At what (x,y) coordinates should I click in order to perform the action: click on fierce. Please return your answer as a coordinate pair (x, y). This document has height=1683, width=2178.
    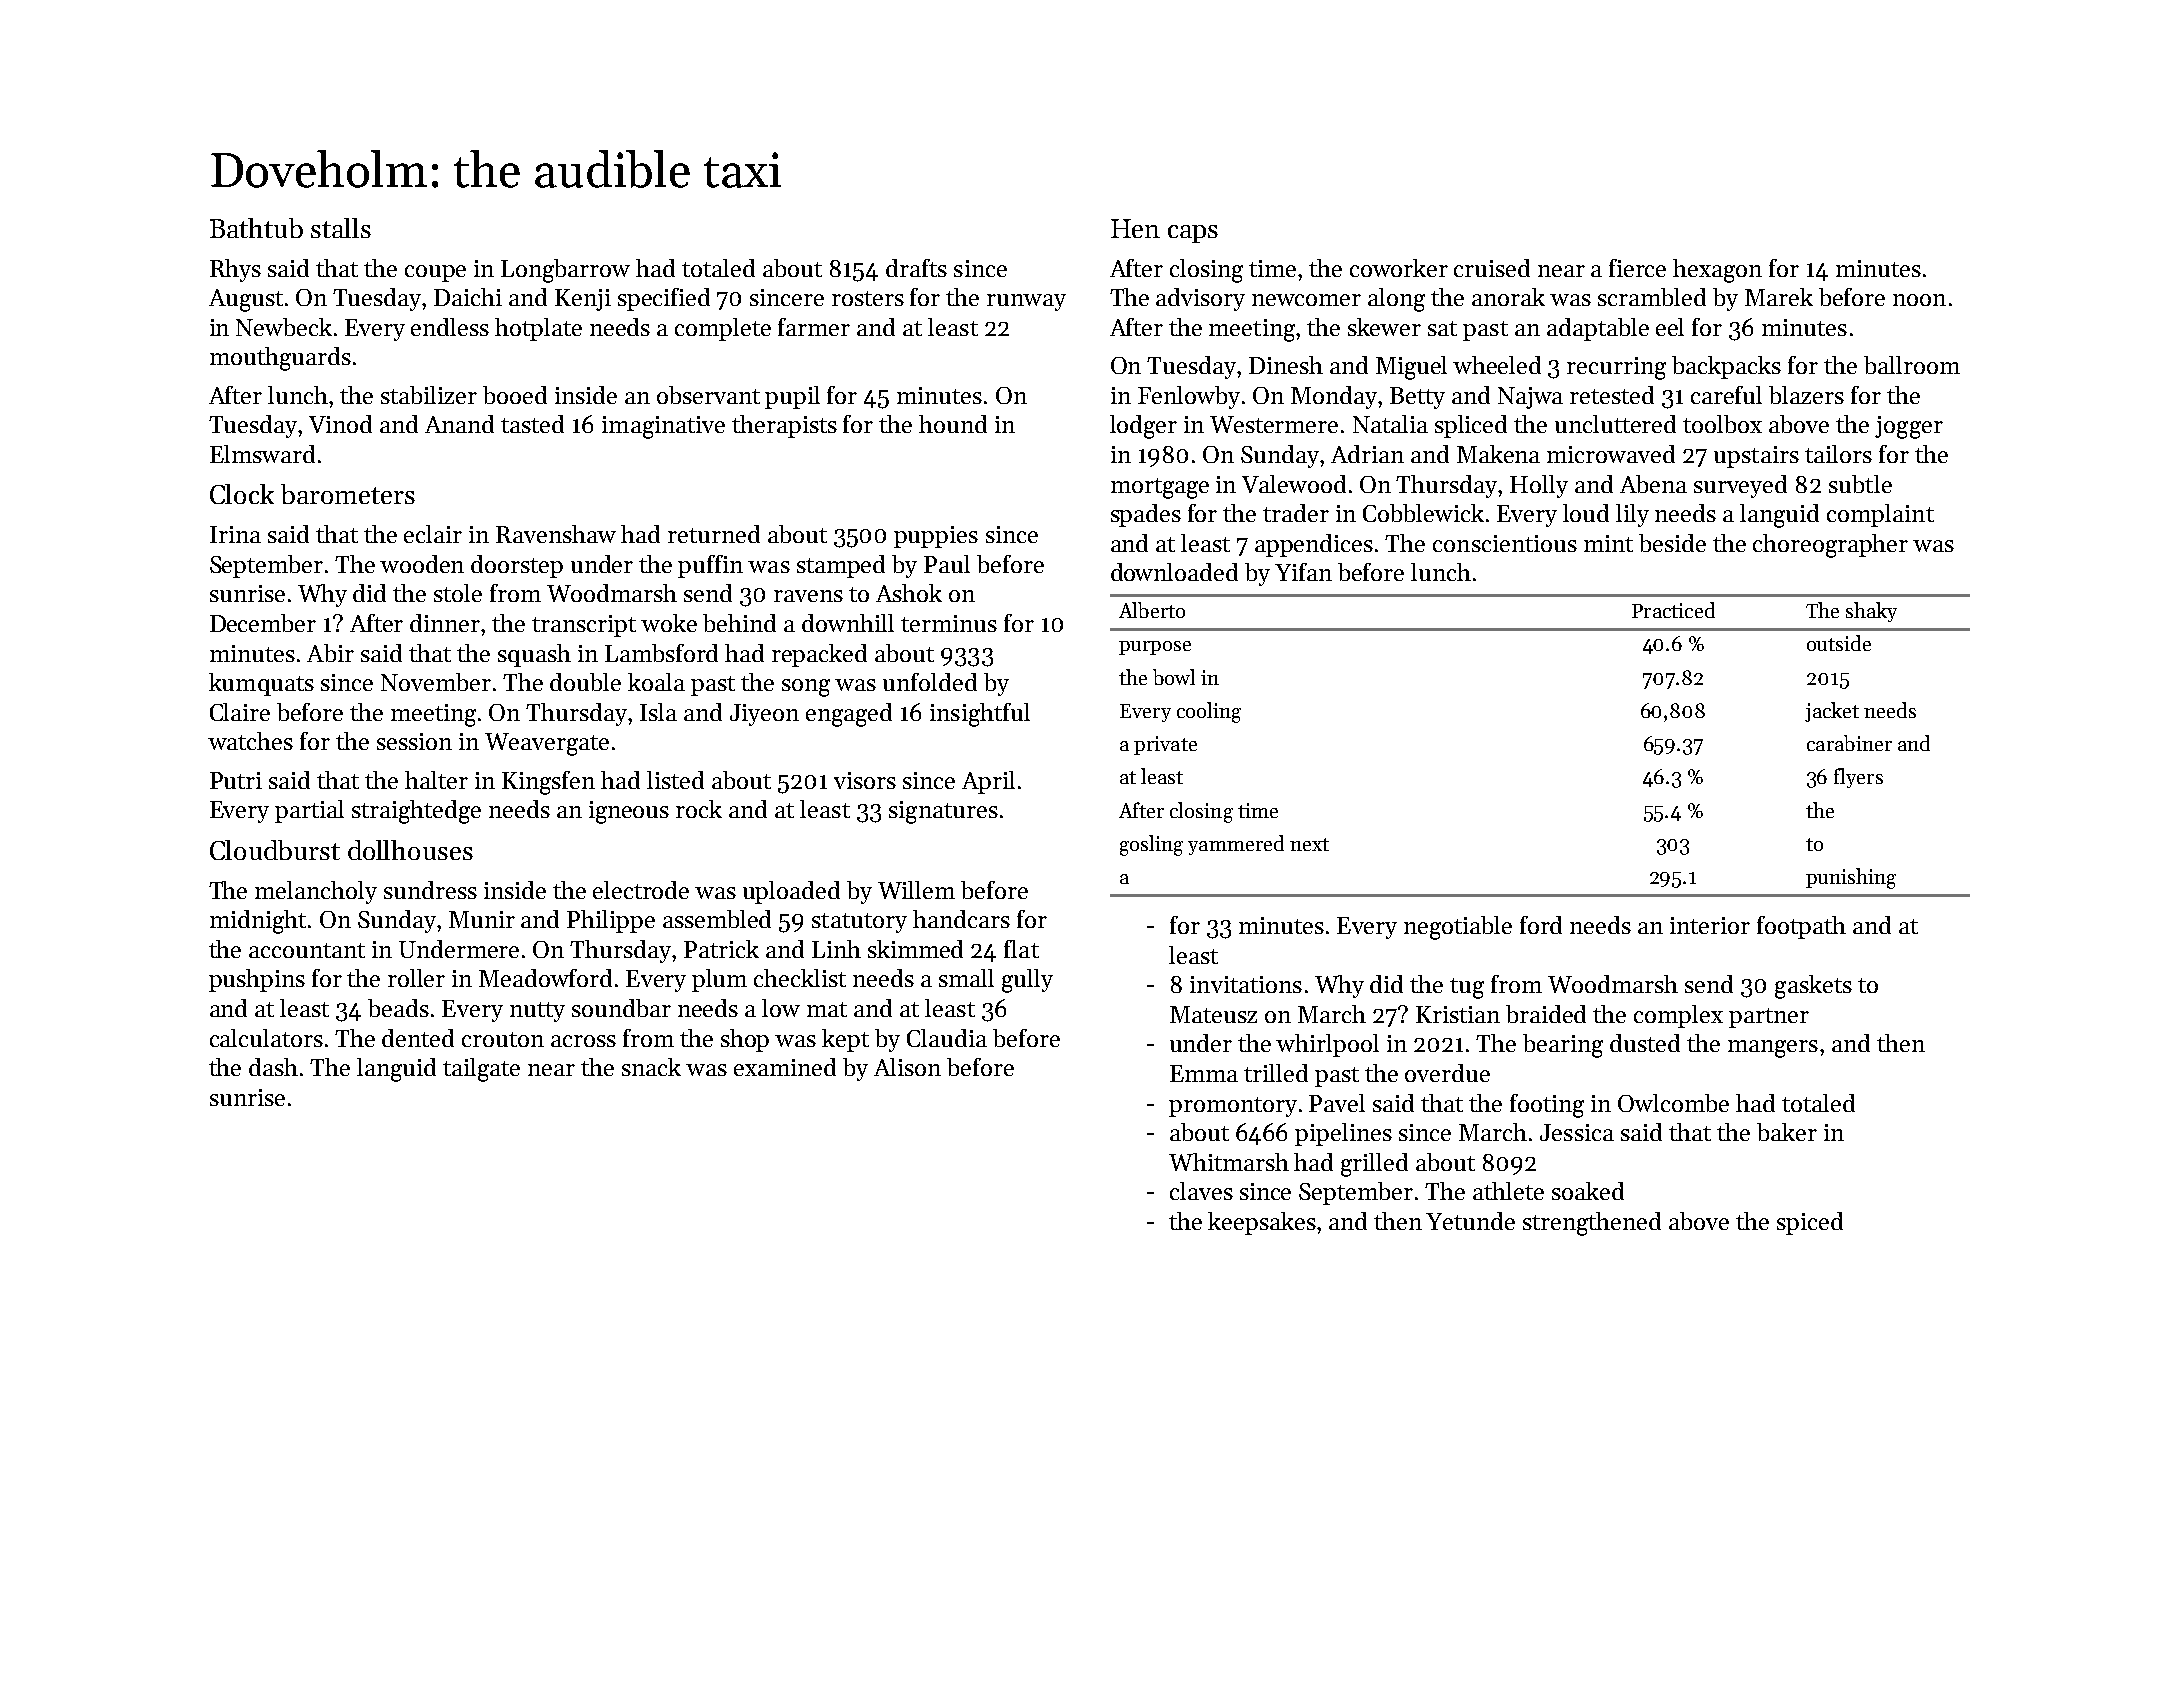
    Looking at the image, I should click on (1637, 268).
